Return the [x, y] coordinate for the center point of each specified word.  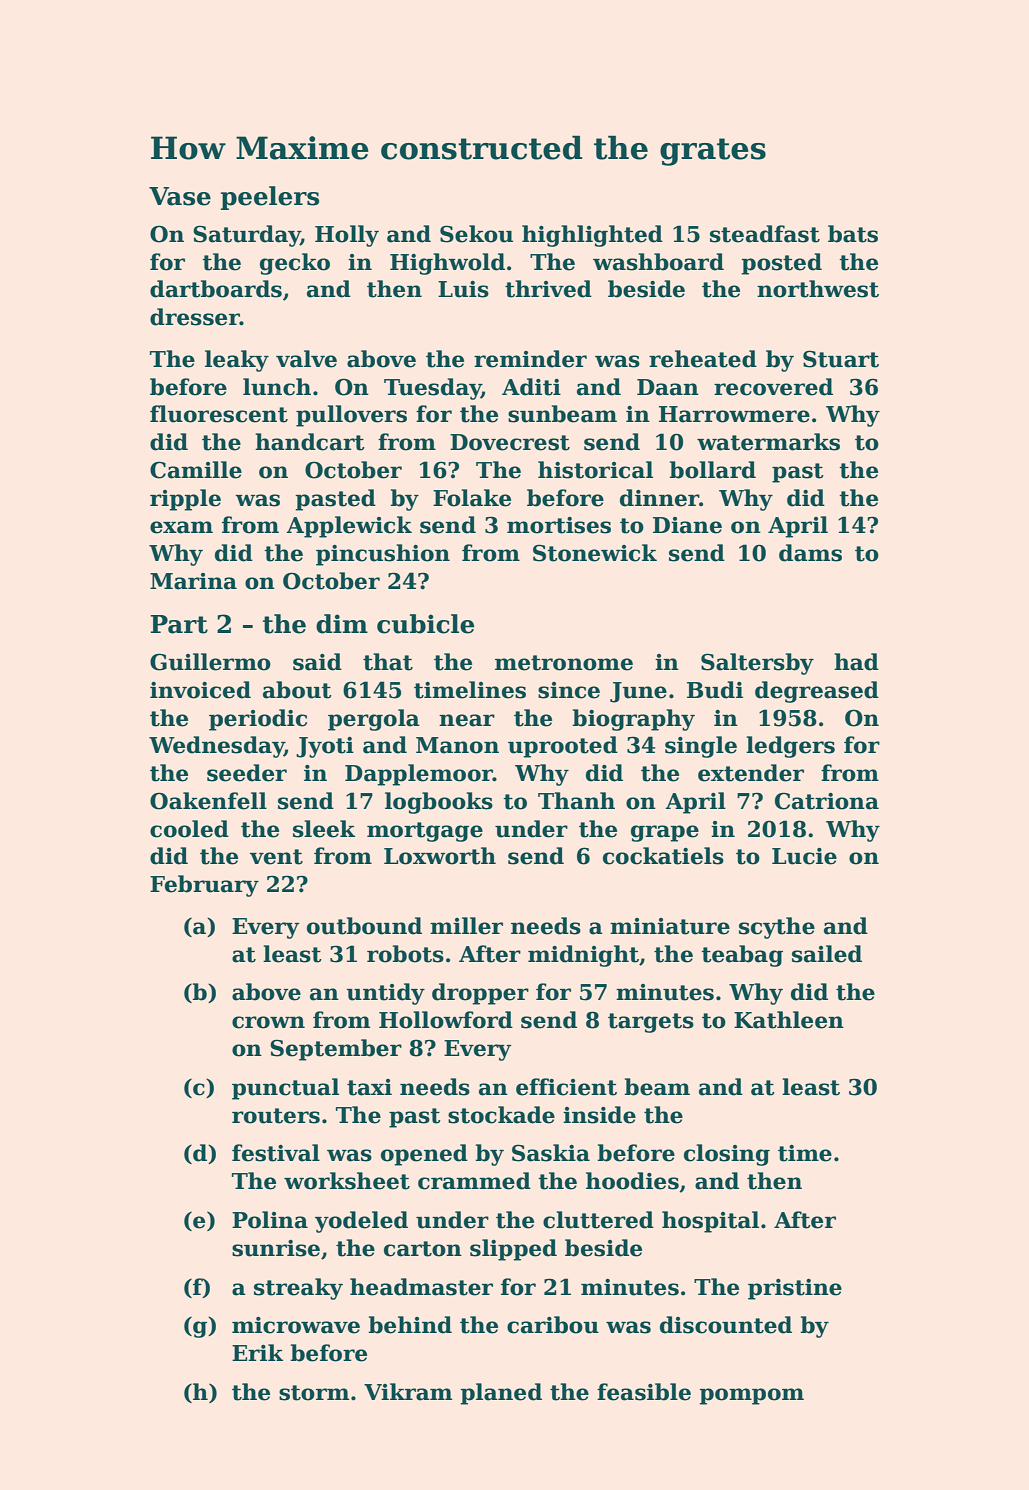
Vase [180, 196]
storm [314, 1393]
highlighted [592, 236]
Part [179, 624]
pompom [751, 1396]
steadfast [765, 234]
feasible [644, 1392]
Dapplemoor [419, 775]
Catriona [827, 801]
